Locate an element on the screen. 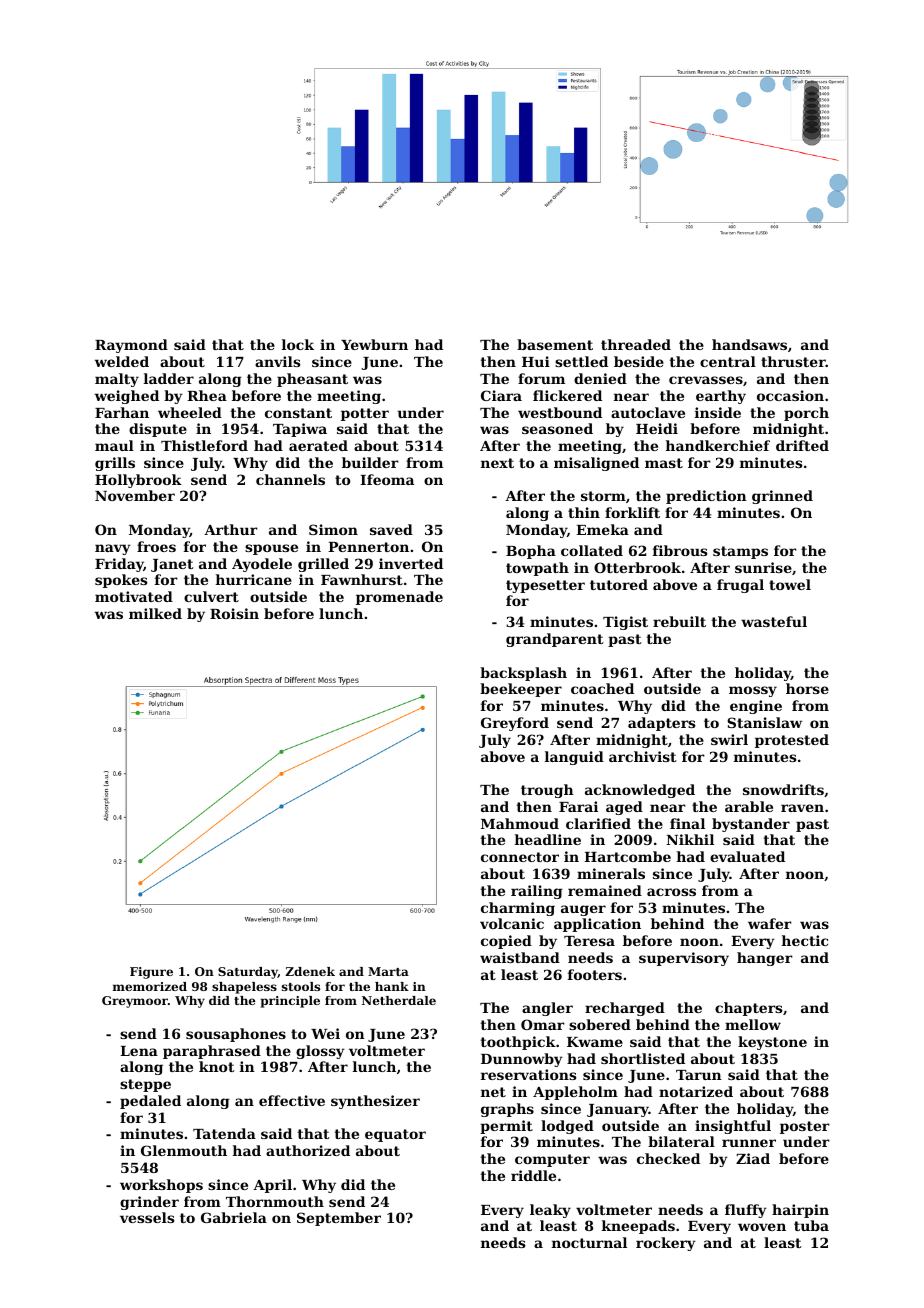 The width and height of the screenshot is (924, 1308). Figure is located at coordinates (151, 973).
